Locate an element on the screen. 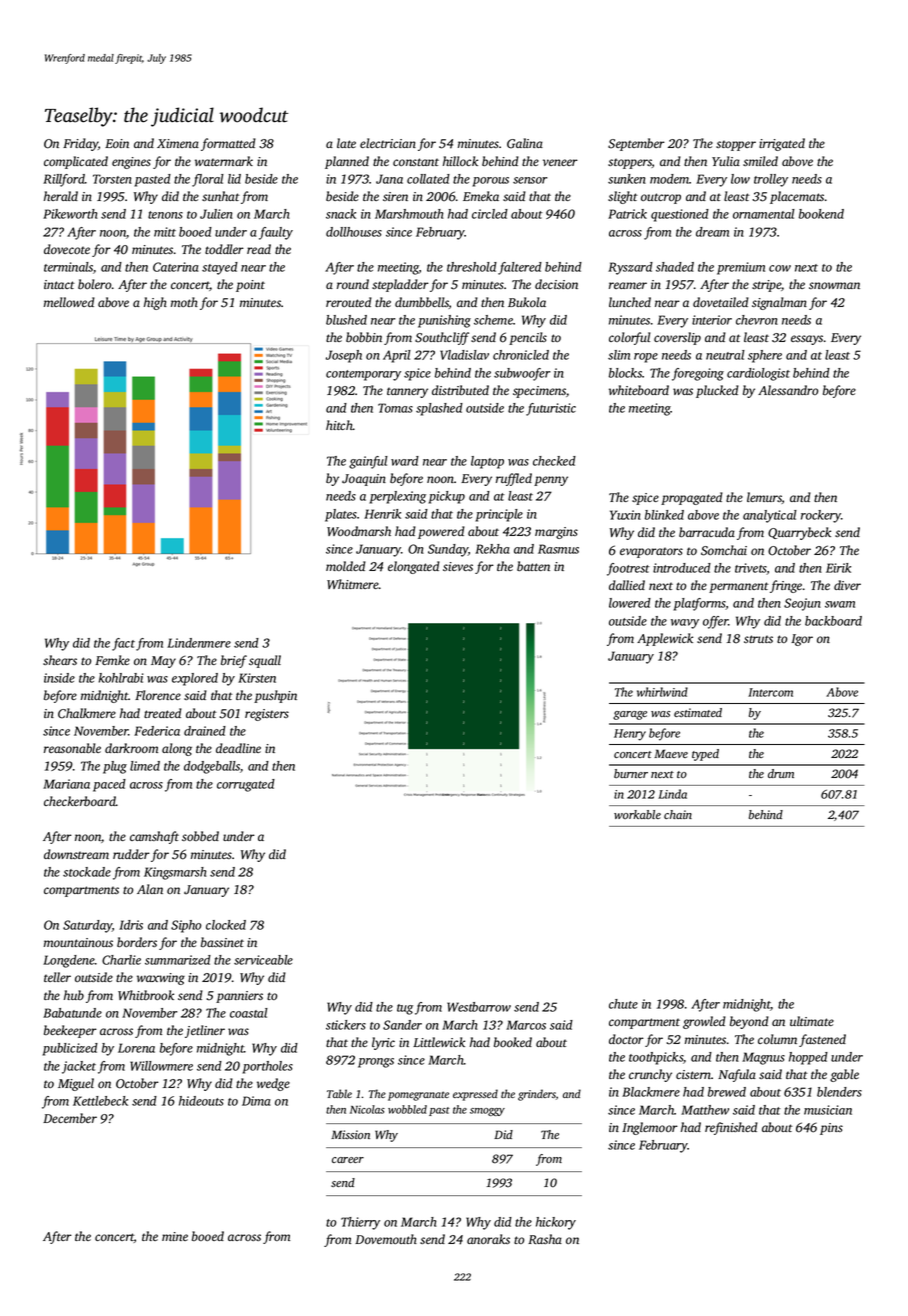 This screenshot has width=908, height=1316. garage is located at coordinates (630, 715).
